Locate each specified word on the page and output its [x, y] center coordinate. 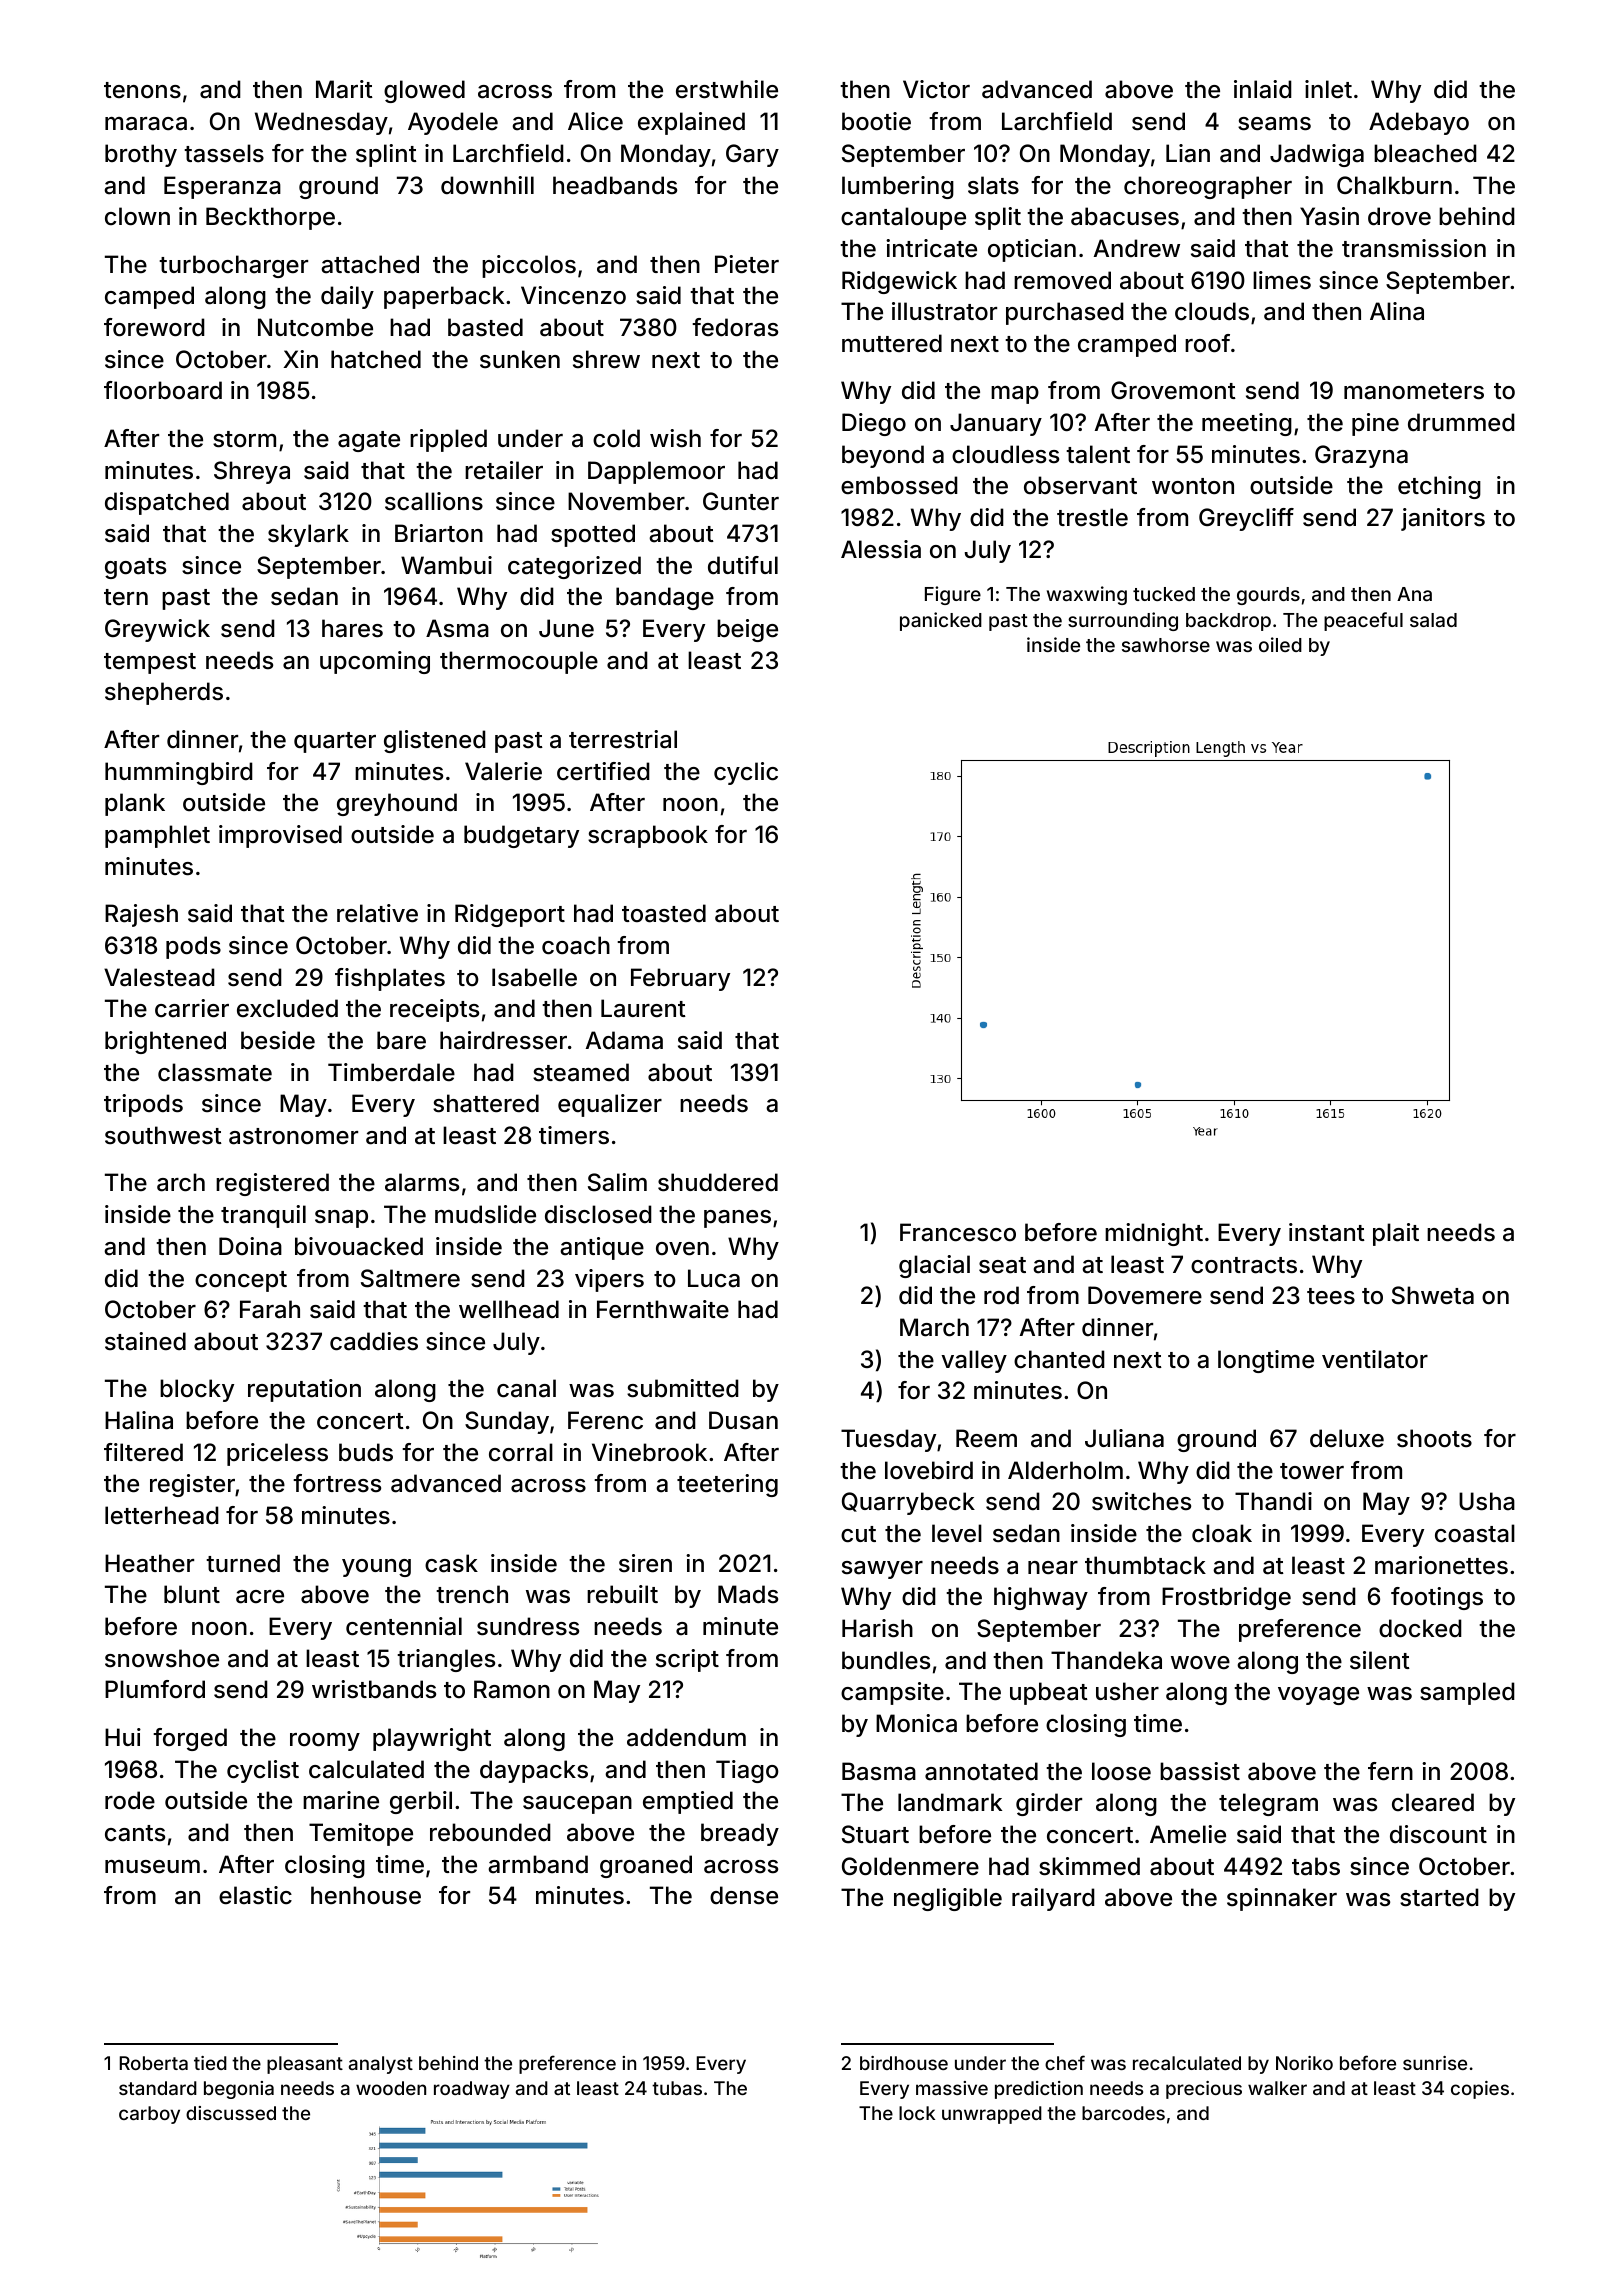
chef [1065, 2062]
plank [135, 804]
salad [1433, 620]
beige [747, 630]
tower [1312, 1471]
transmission [1414, 248]
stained [145, 1341]
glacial [934, 1266]
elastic [255, 1895]
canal [526, 1388]
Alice [595, 121]
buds [366, 1452]
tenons [142, 90]
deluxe [1347, 1438]
